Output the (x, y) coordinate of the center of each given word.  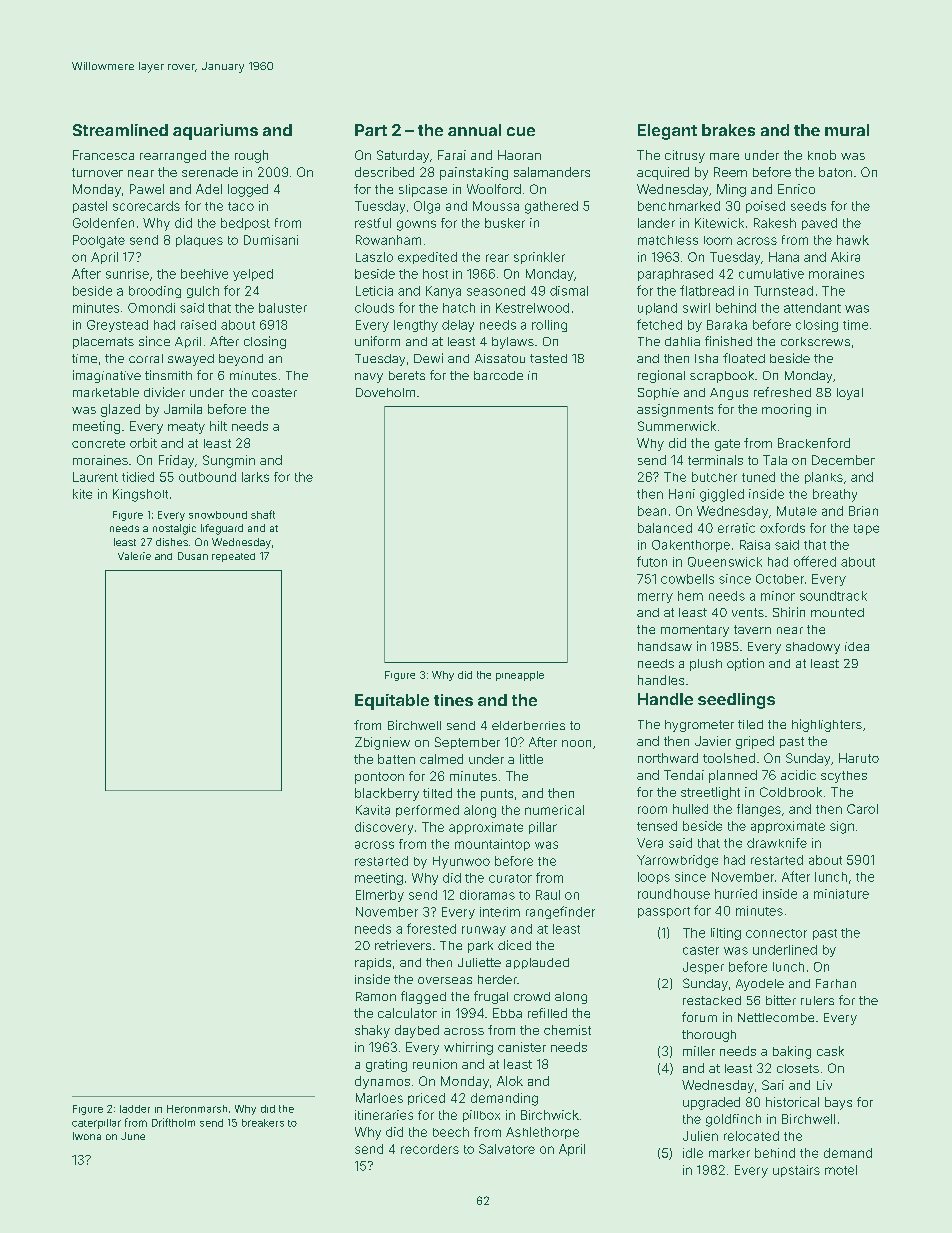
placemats (103, 343)
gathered (551, 207)
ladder (135, 1109)
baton (835, 172)
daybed (417, 1031)
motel (841, 1170)
